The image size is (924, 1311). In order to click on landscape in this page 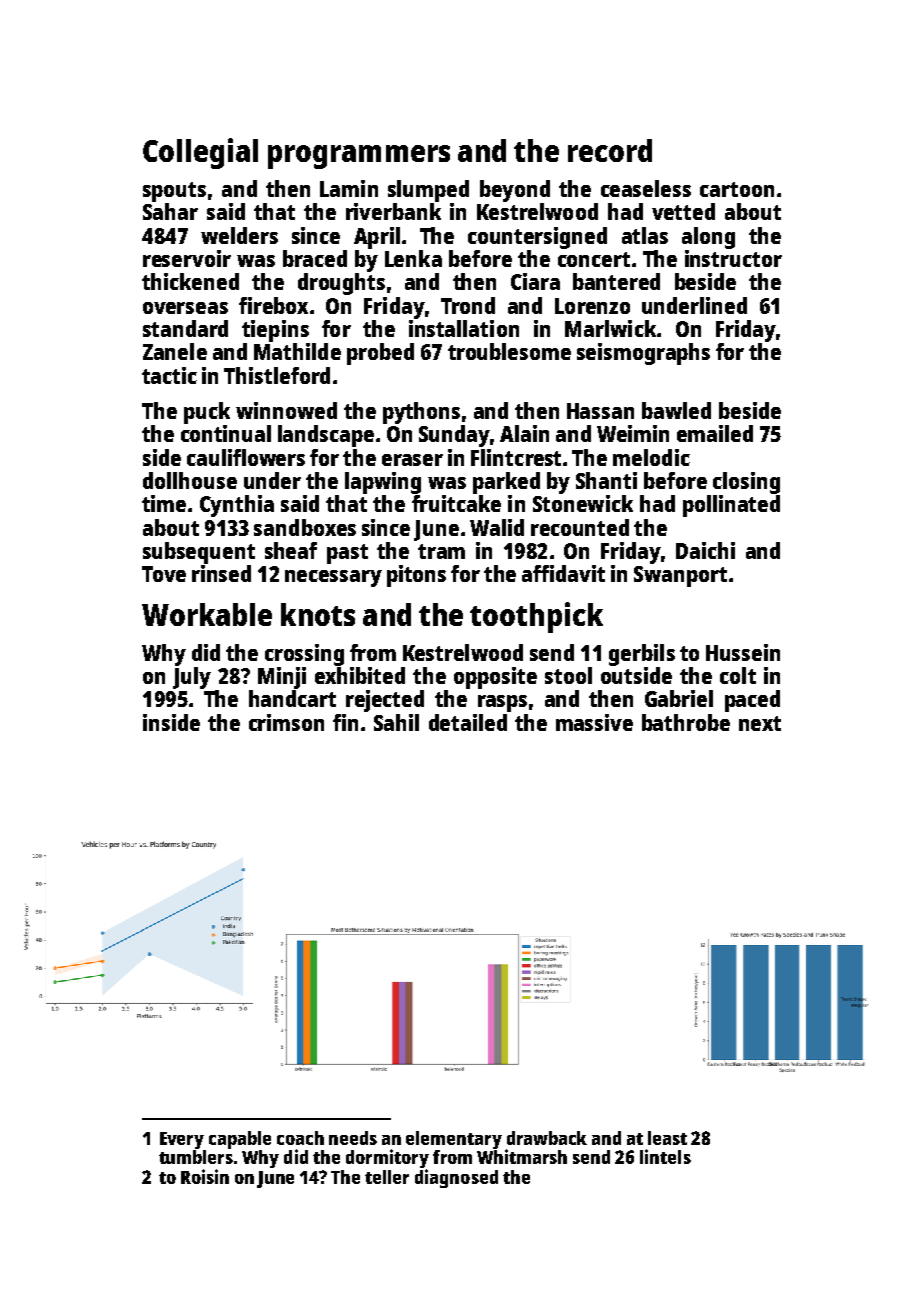, I will do `click(326, 436)`.
